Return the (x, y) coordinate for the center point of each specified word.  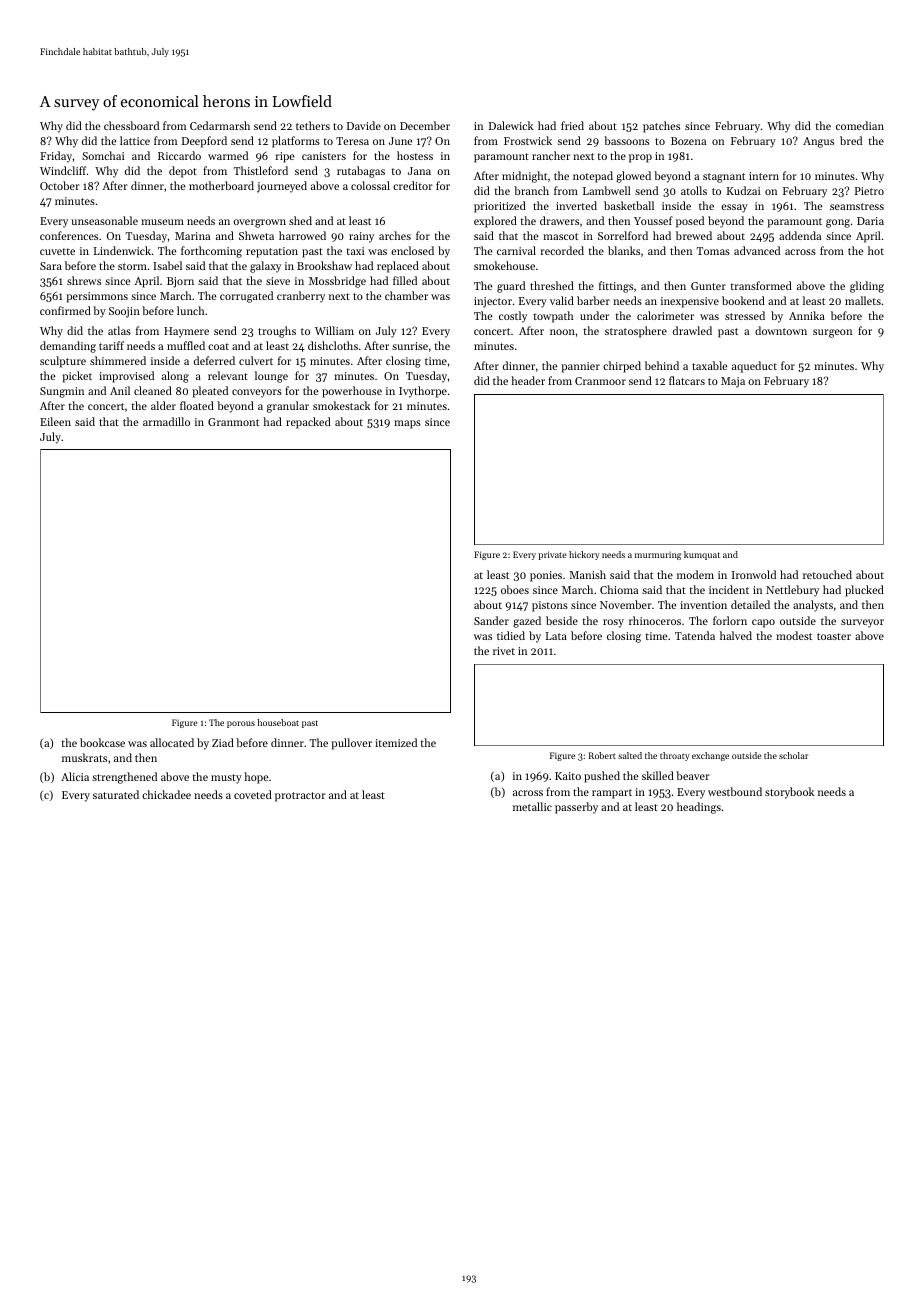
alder (163, 405)
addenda (800, 235)
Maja (733, 382)
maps (407, 424)
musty (226, 779)
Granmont (233, 422)
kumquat (702, 555)
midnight (524, 177)
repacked (308, 423)
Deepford (204, 142)
